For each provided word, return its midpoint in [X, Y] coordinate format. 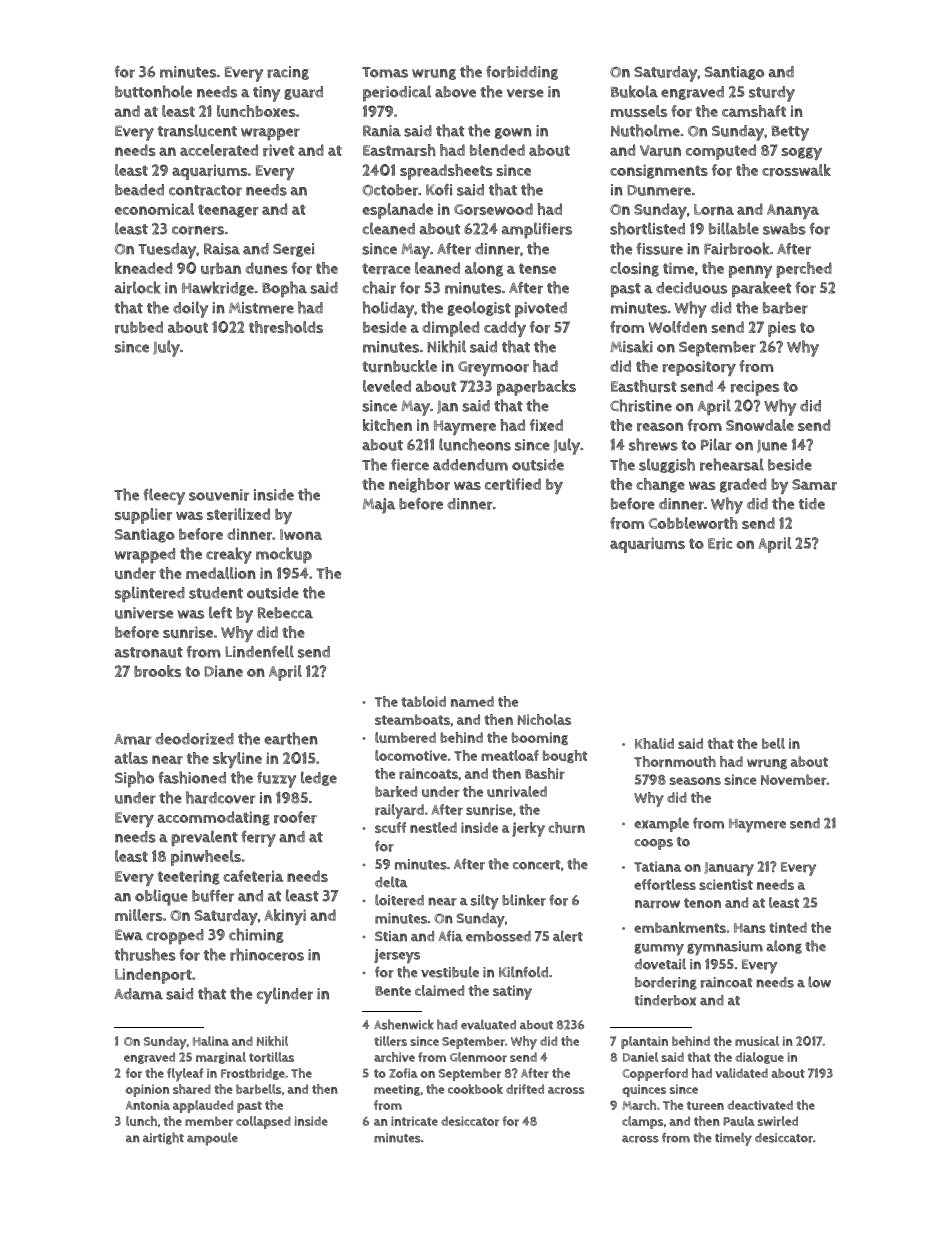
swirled [778, 1121]
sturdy [772, 94]
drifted [525, 1089]
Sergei [293, 250]
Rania [382, 131]
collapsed [263, 1122]
